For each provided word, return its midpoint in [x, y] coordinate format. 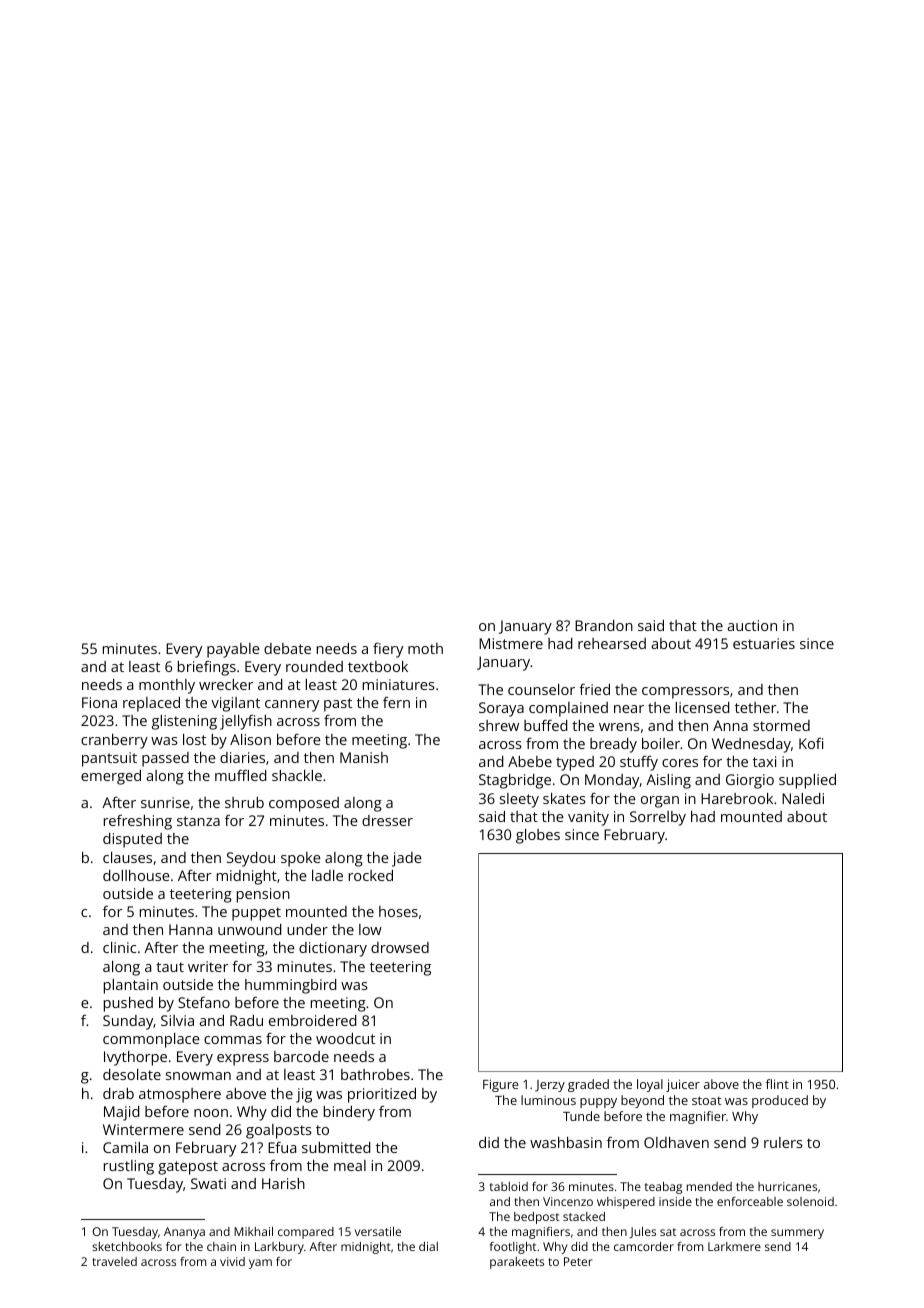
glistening [184, 722]
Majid [122, 1113]
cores [680, 763]
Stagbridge [515, 781]
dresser [387, 820]
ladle [327, 875]
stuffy [639, 763]
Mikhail [253, 1231]
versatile [378, 1231]
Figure [500, 1085]
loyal [650, 1085]
